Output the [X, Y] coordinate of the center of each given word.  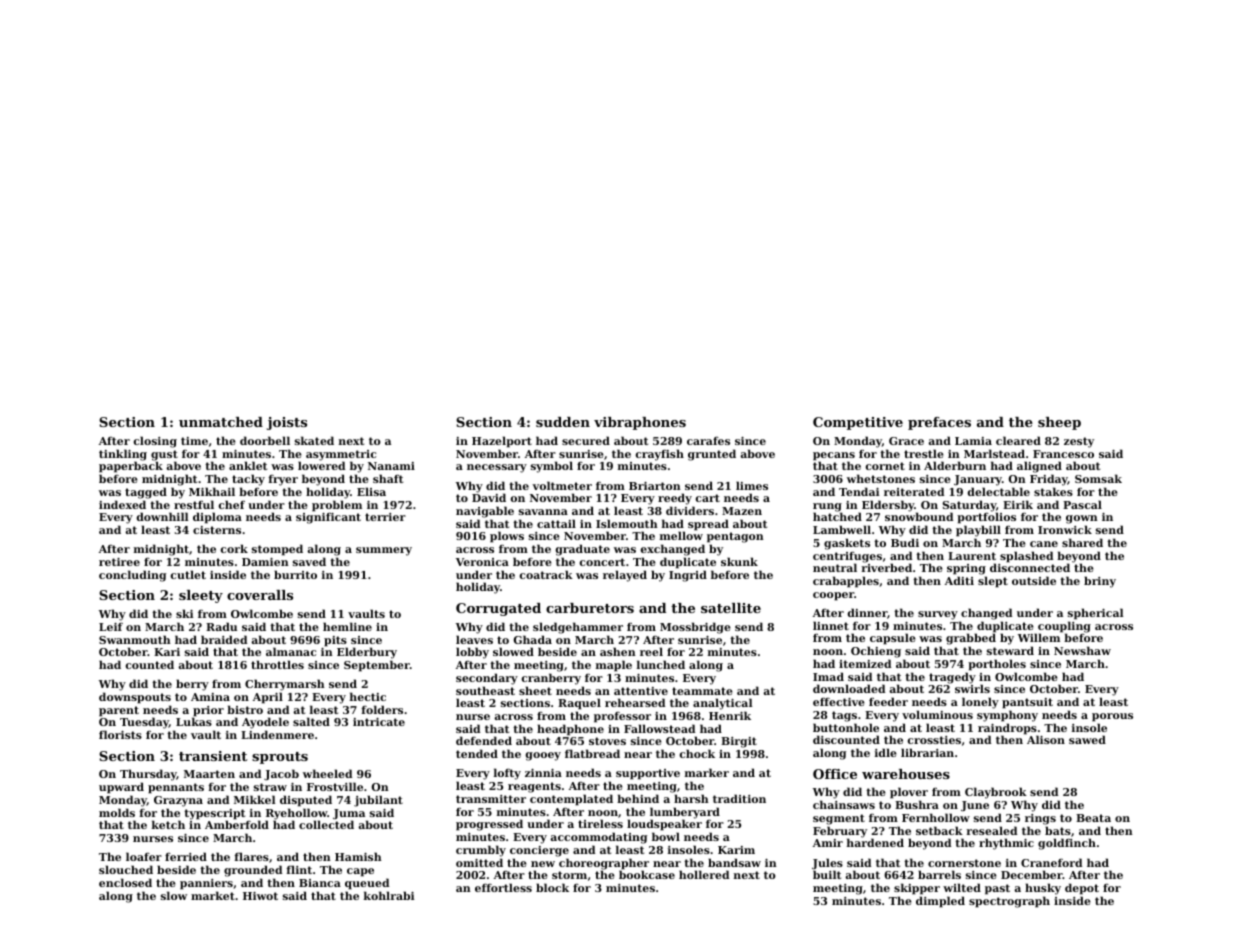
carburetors [590, 608]
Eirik [1018, 504]
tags [844, 716]
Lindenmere [277, 734]
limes [752, 485]
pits [335, 641]
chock [697, 753]
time [194, 441]
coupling [1064, 627]
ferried [186, 856]
